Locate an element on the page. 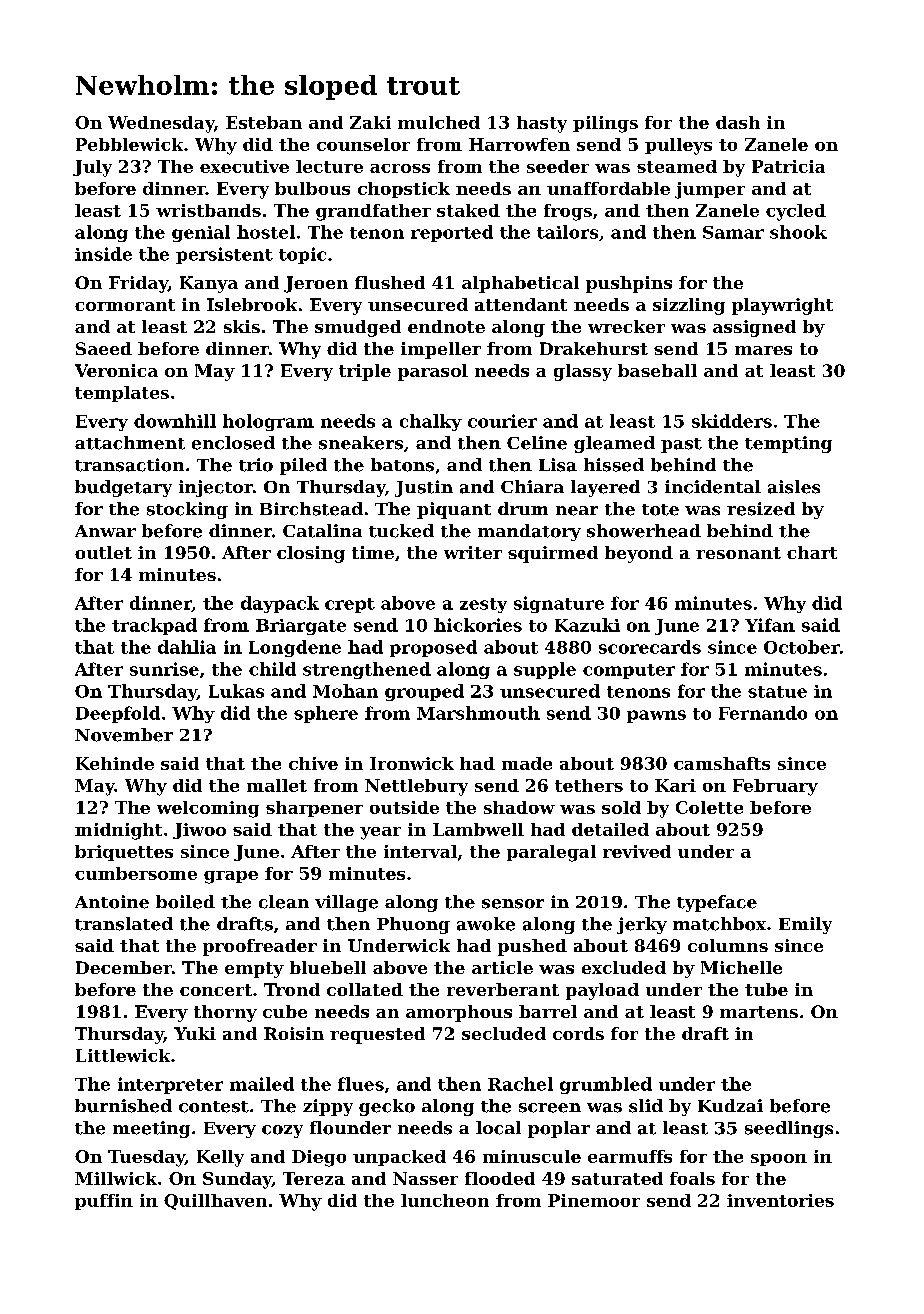  dash is located at coordinates (738, 122).
